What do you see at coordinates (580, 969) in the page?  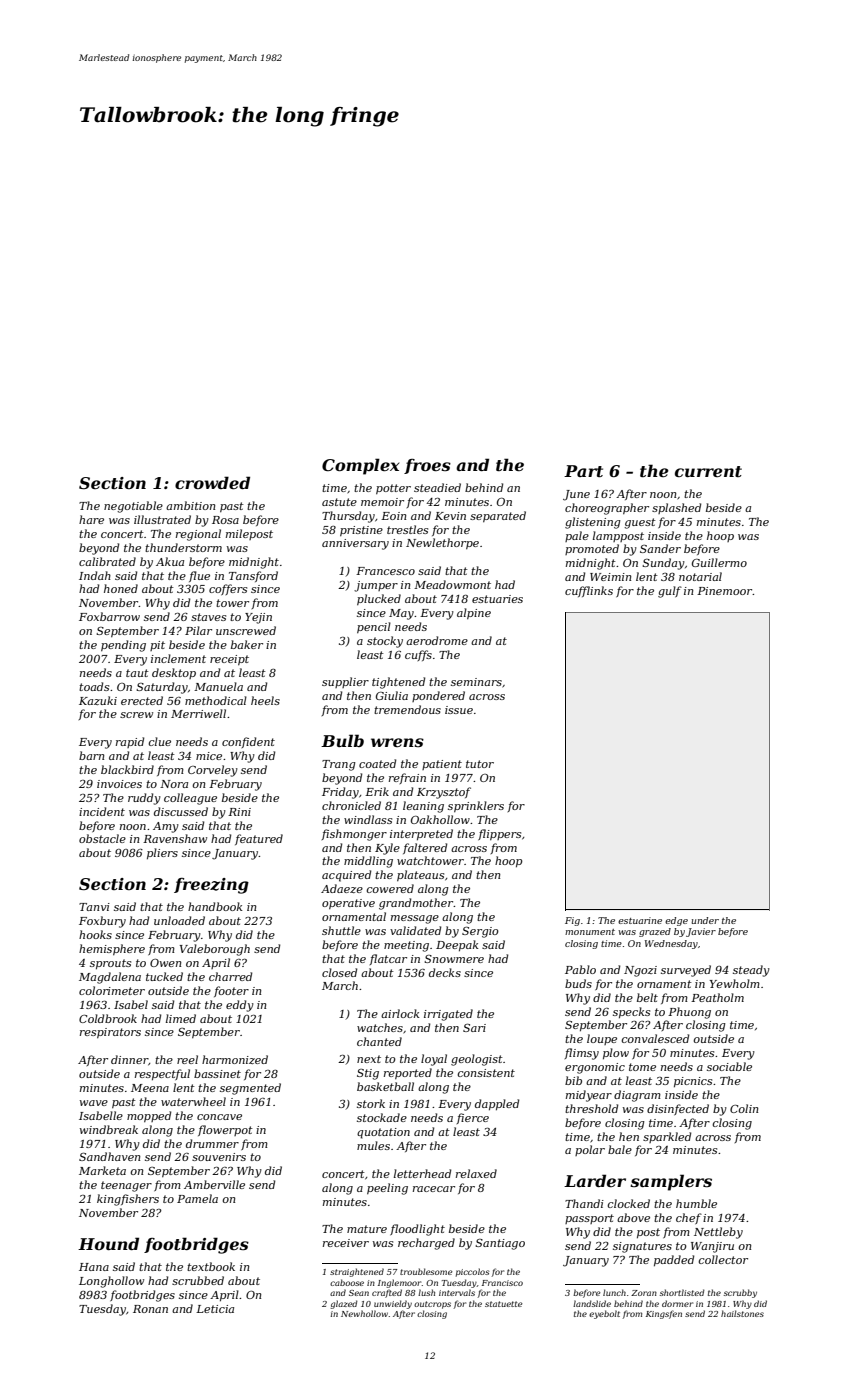 I see `Pablo` at bounding box center [580, 969].
